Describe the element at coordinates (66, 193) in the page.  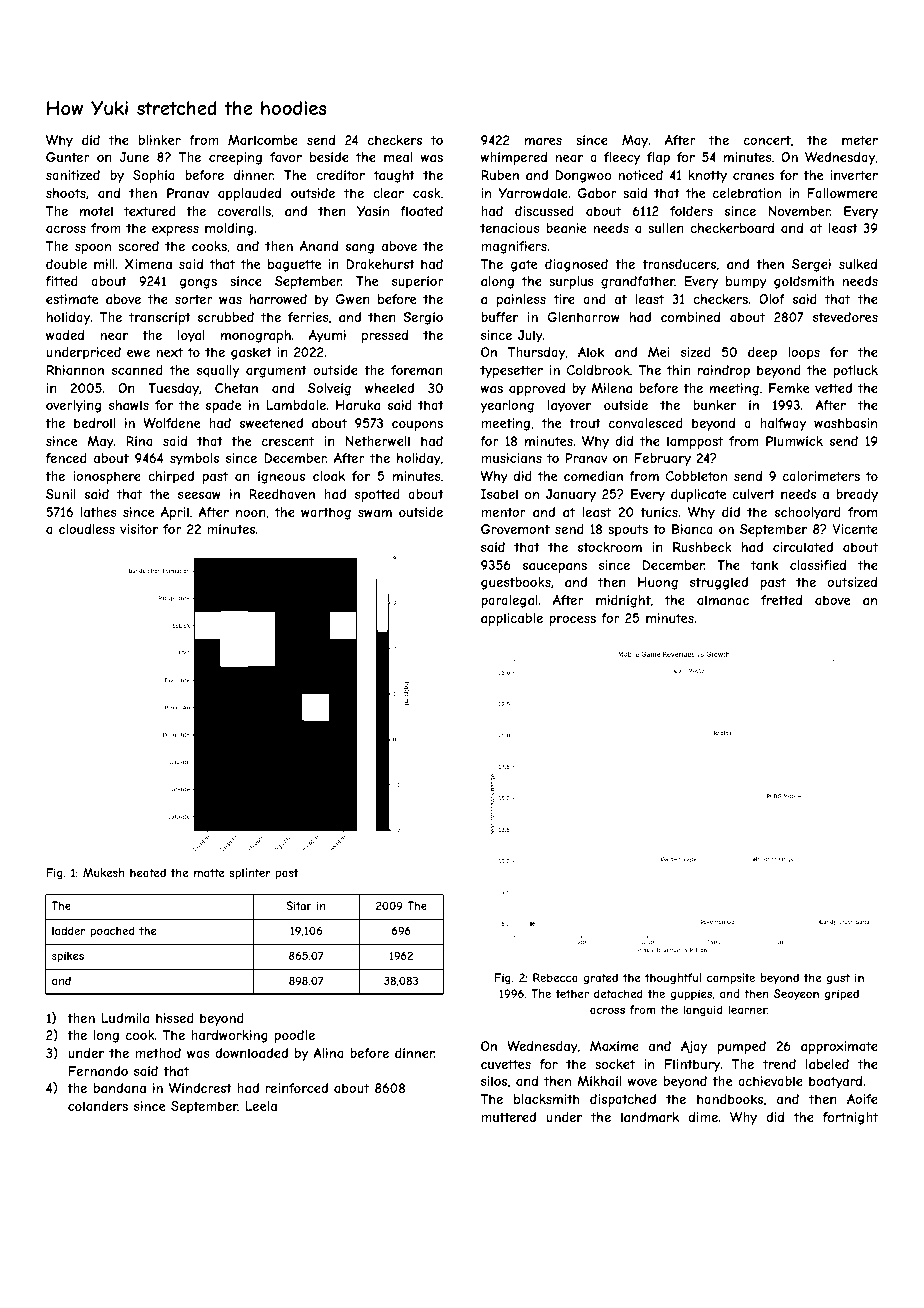
I see `shoots` at that location.
